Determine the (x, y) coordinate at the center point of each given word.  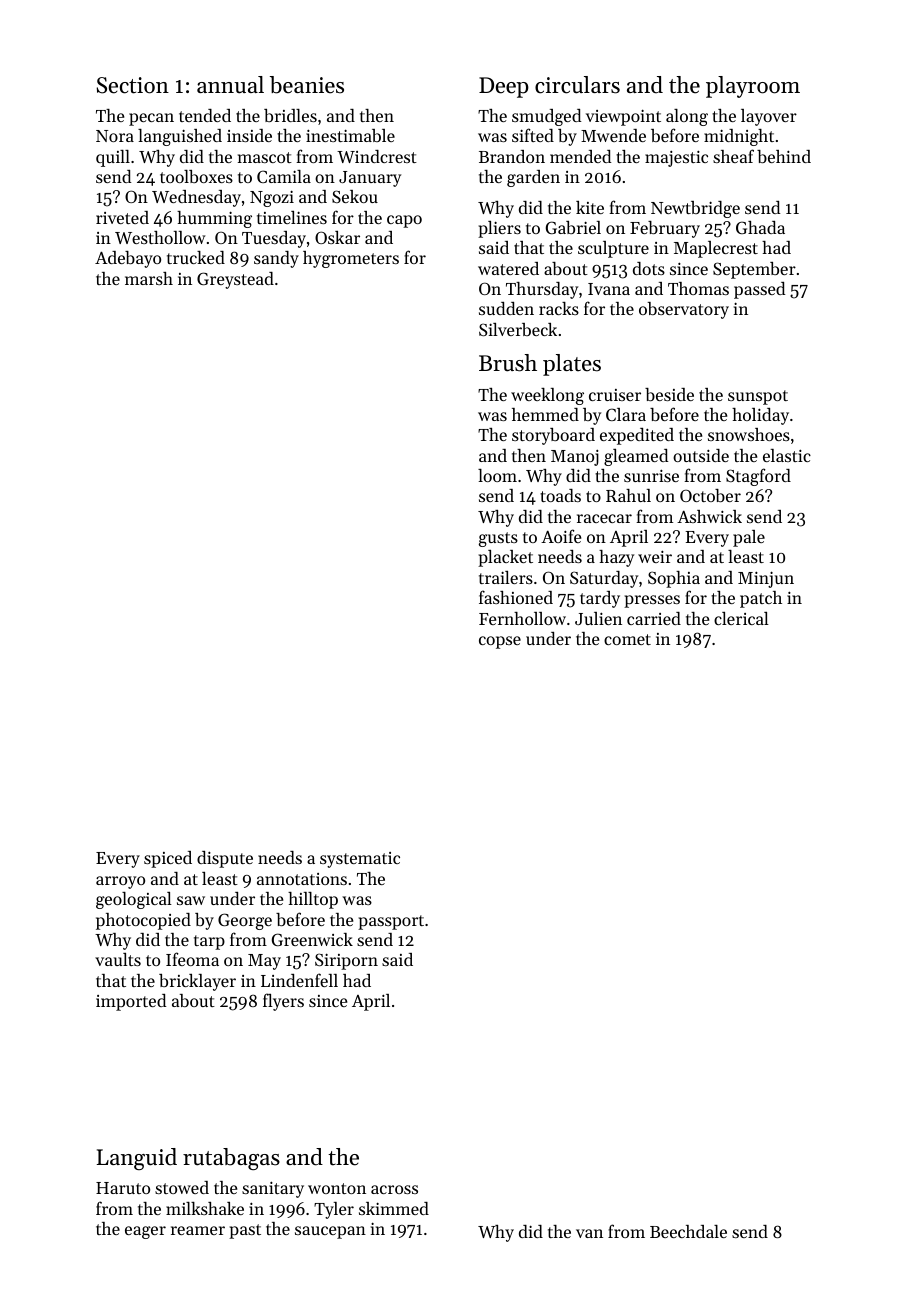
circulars (577, 85)
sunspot (758, 397)
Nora (115, 136)
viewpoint (623, 117)
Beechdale (688, 1231)
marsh (149, 278)
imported (131, 1002)
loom (497, 475)
